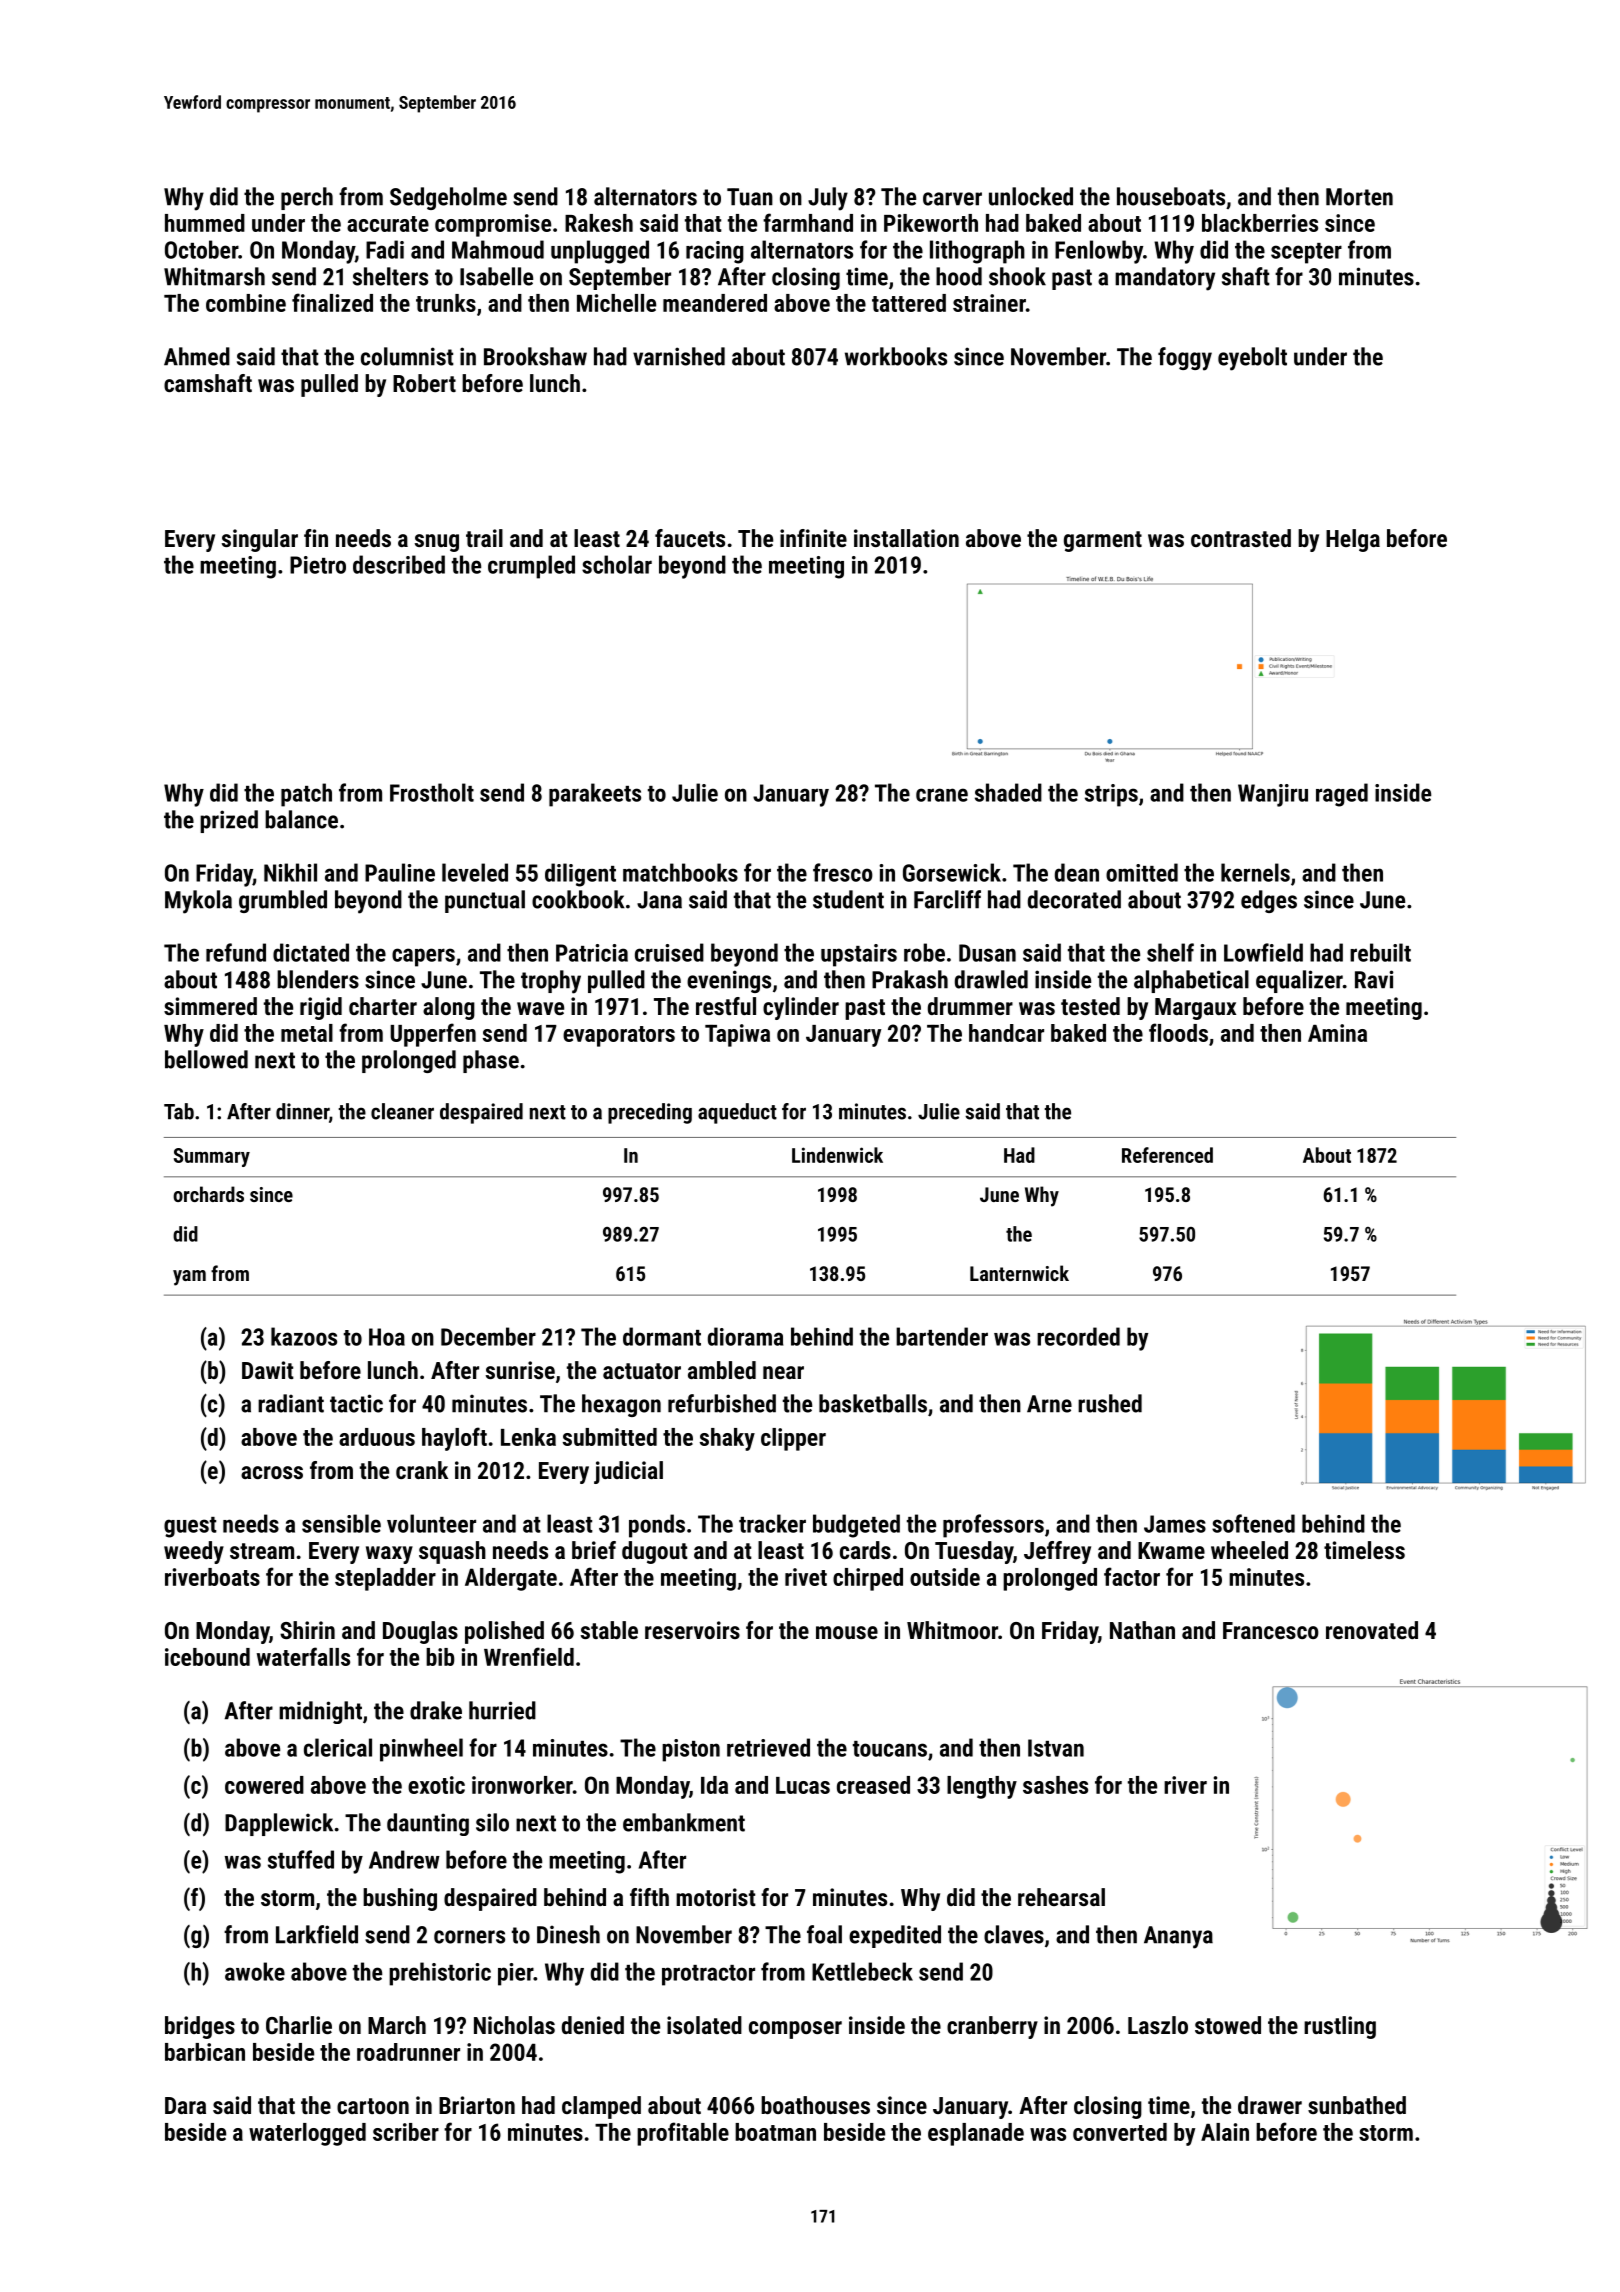 This screenshot has width=1620, height=2292. Describe the element at coordinates (208, 1194) in the screenshot. I see `orchards` at that location.
